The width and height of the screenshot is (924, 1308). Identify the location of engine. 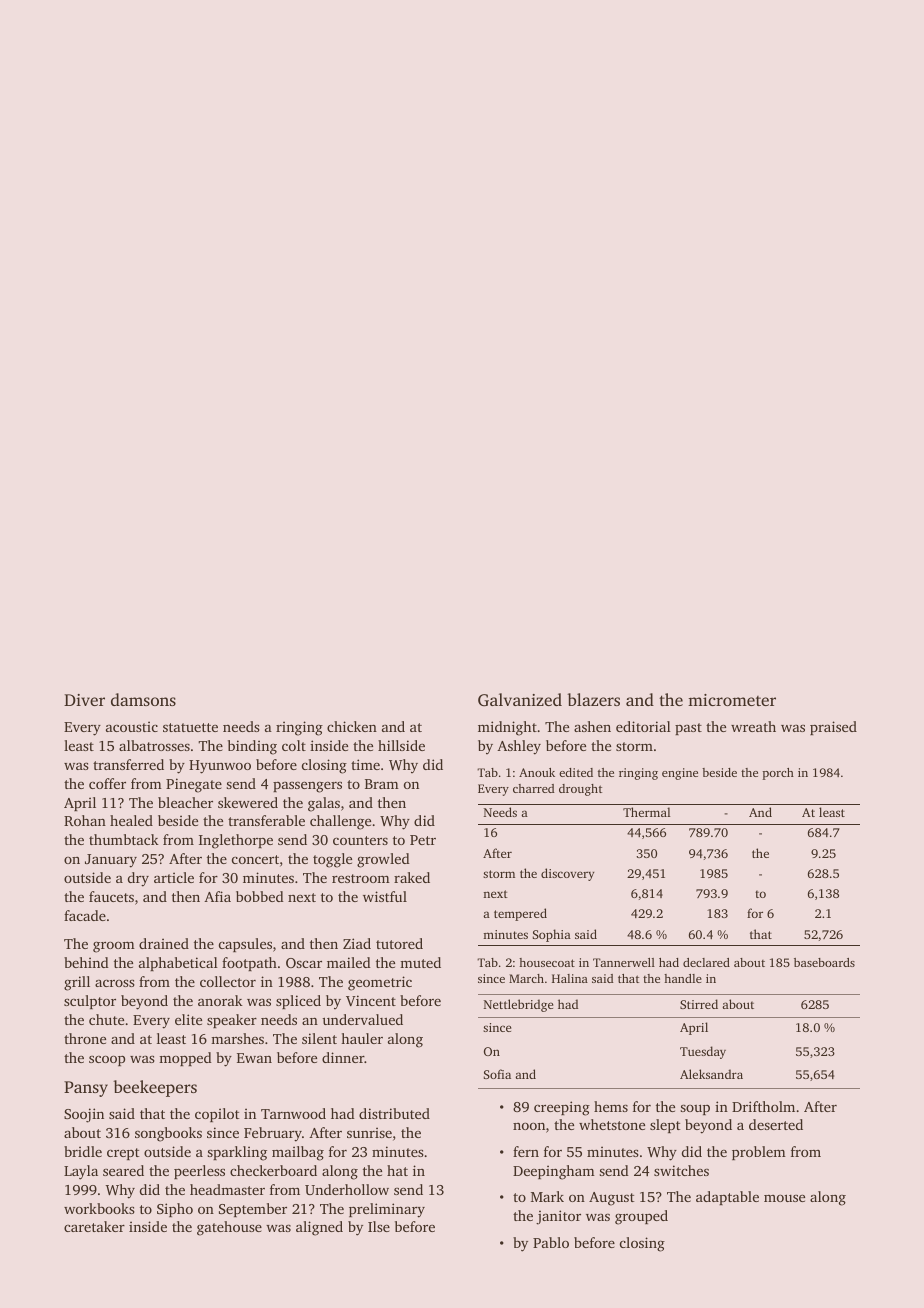
(680, 774).
